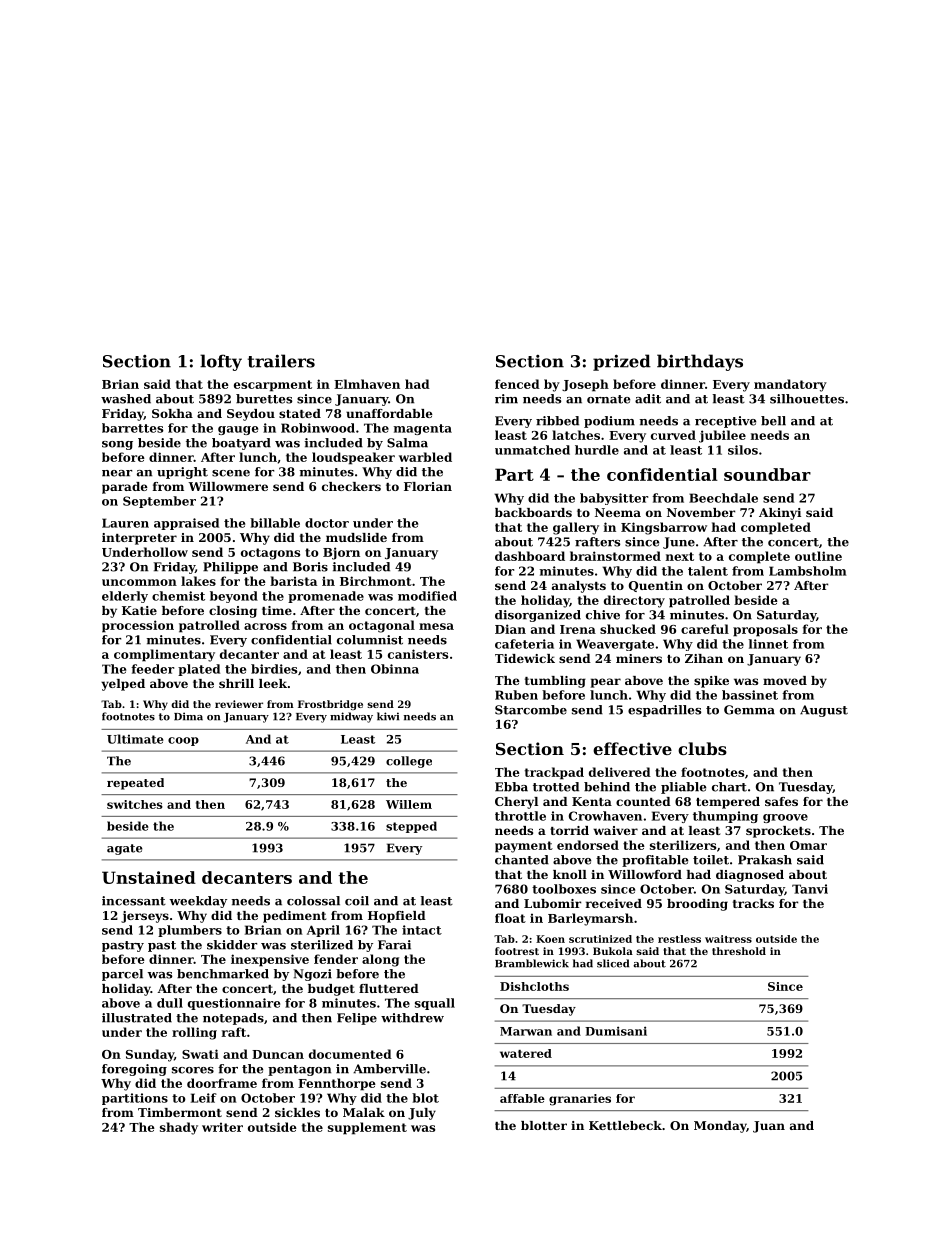 The image size is (952, 1233). What do you see at coordinates (720, 1127) in the screenshot?
I see `Monday` at bounding box center [720, 1127].
